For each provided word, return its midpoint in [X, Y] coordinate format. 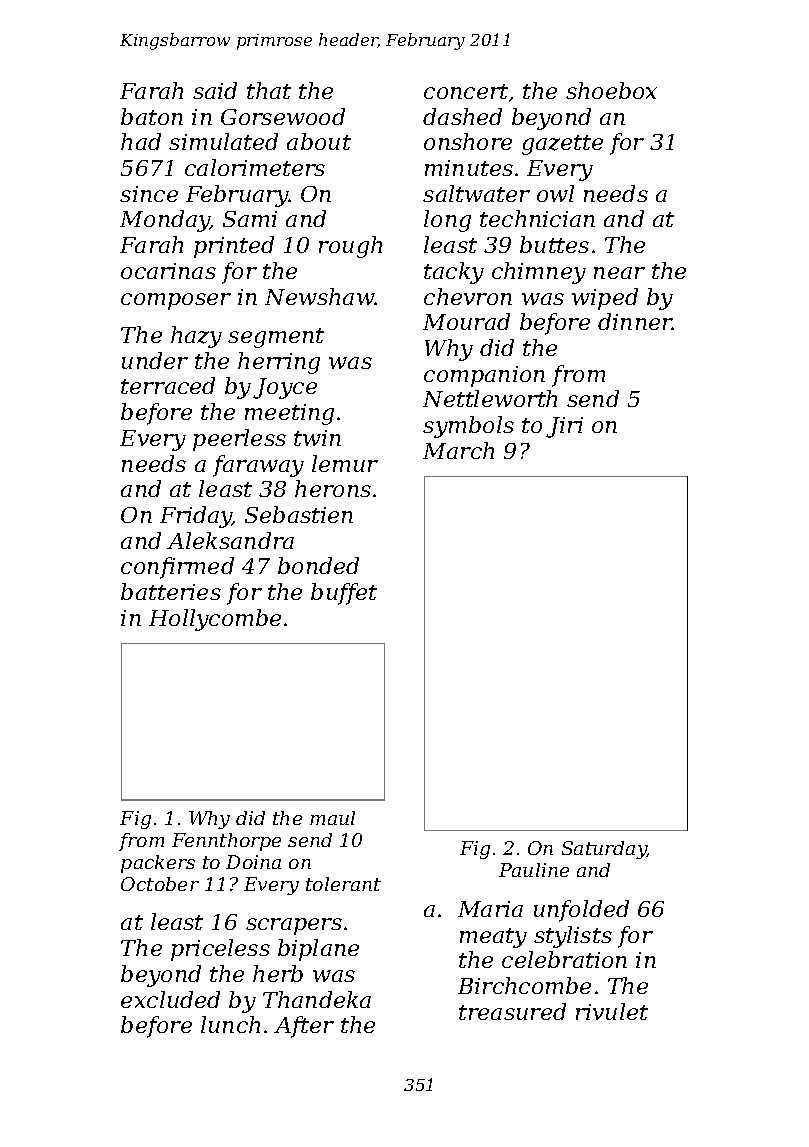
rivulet [612, 1011]
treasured [512, 1011]
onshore [468, 141]
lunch [230, 1024]
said [215, 90]
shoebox [611, 90]
